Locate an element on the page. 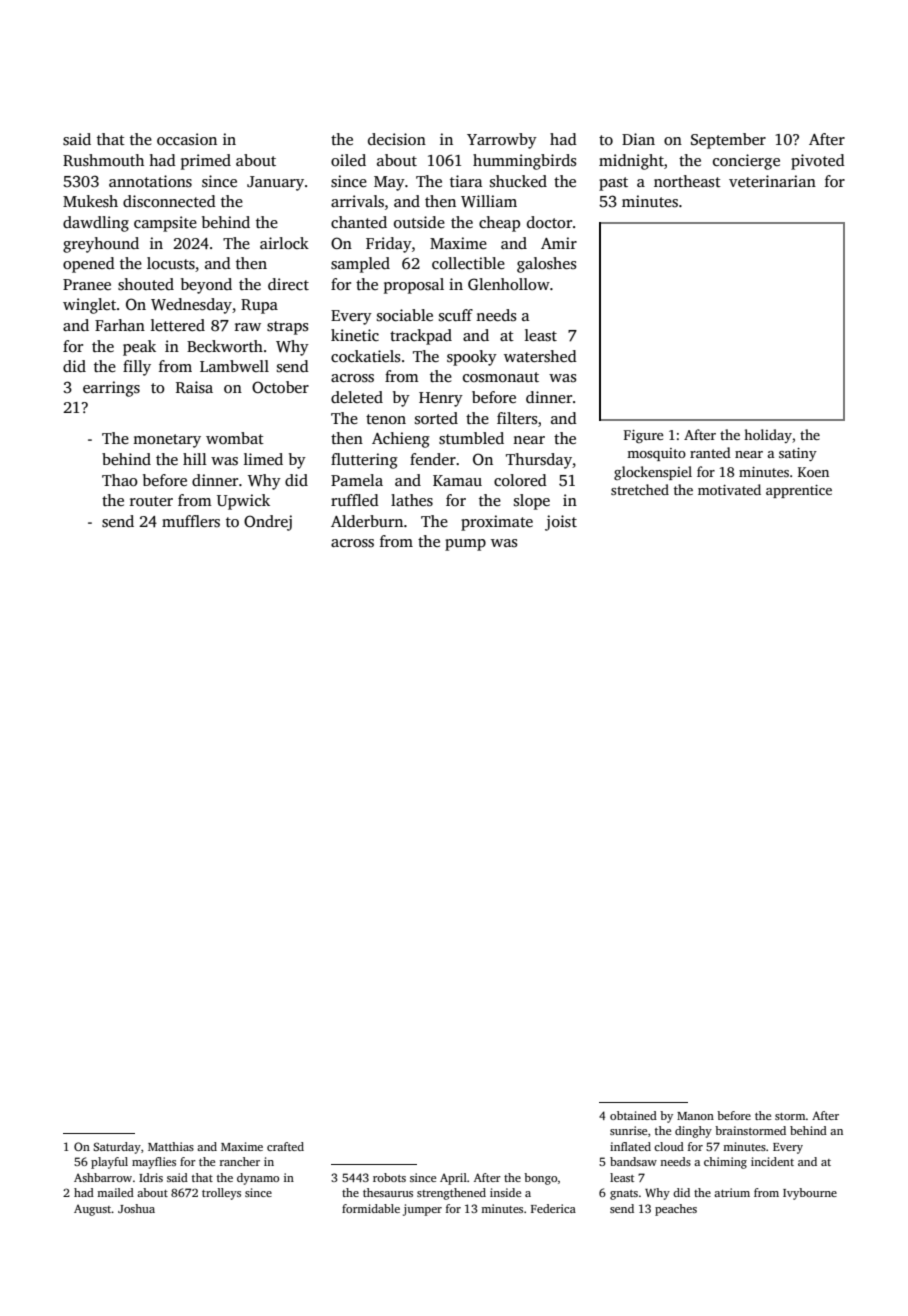 This image has height=1316, width=908. locusts is located at coordinates (171, 263).
